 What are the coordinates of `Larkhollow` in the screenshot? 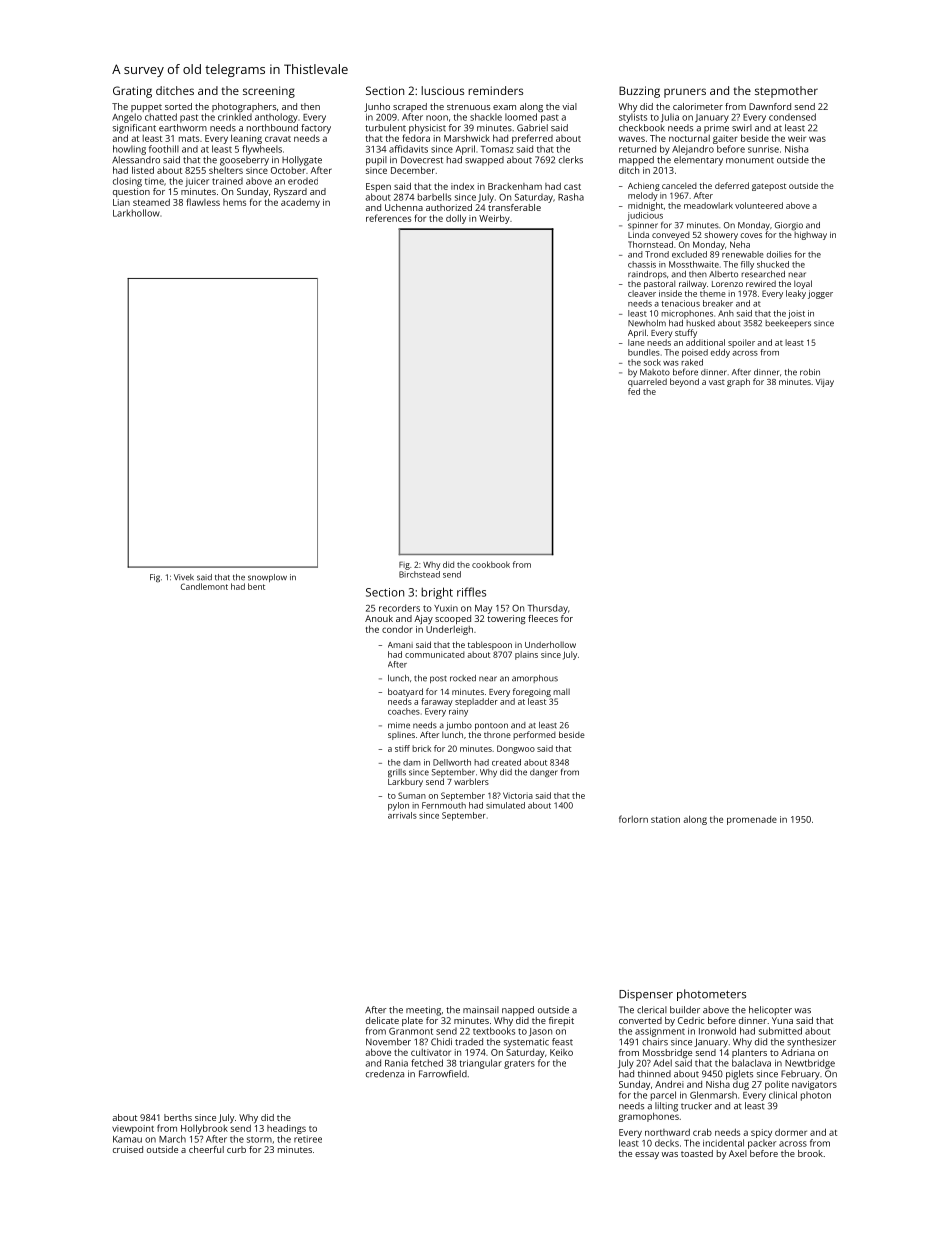 It's located at (136, 213).
